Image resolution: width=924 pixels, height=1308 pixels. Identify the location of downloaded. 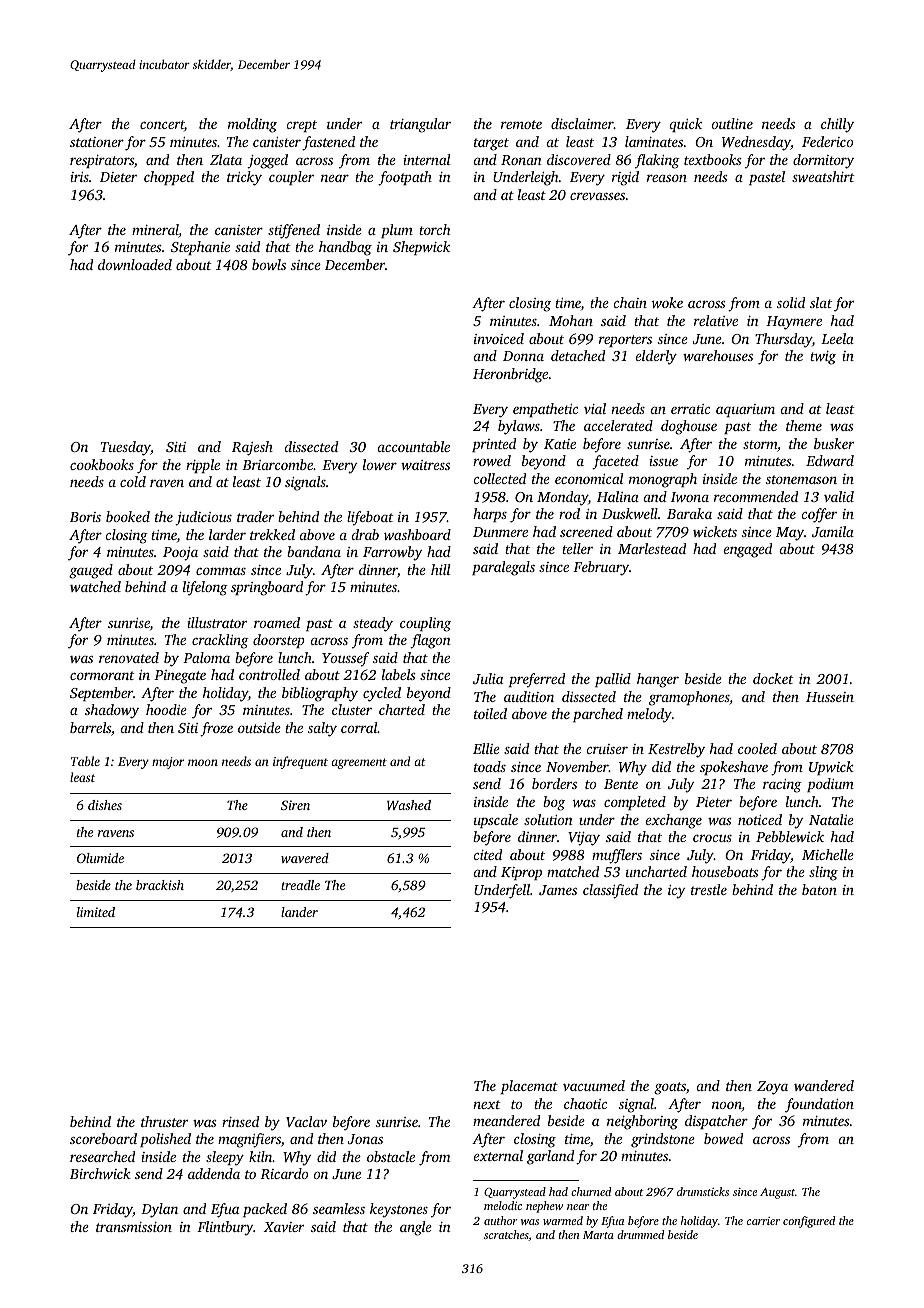
(135, 264).
